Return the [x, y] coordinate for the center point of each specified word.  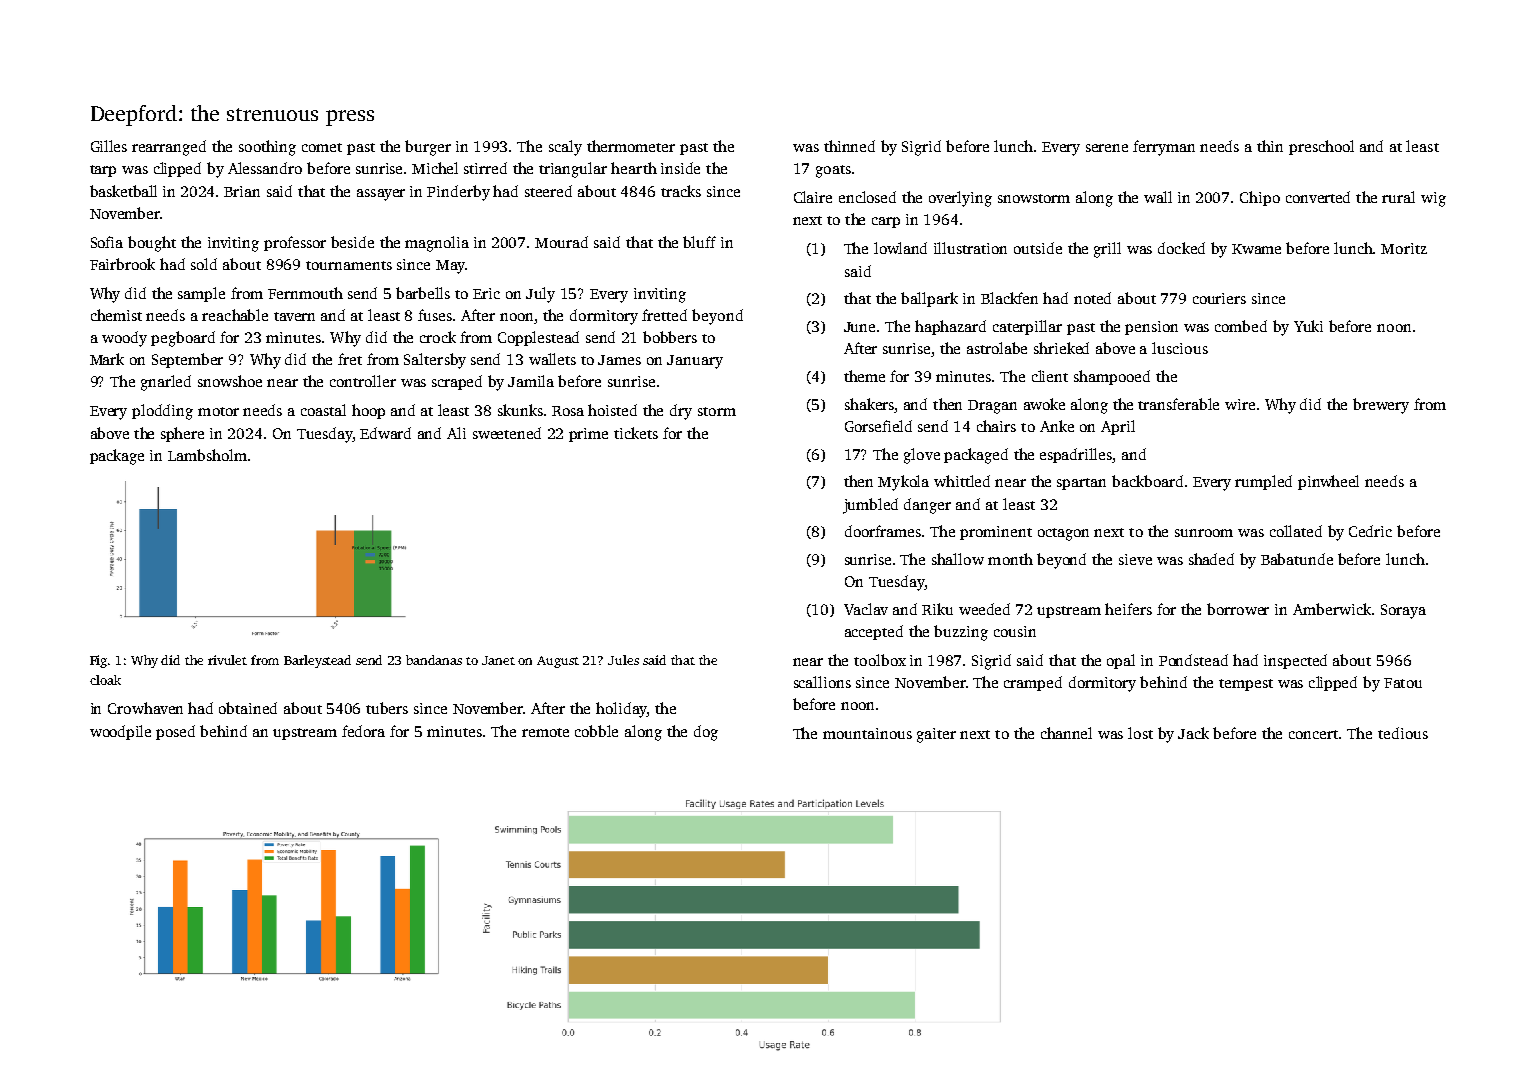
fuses [435, 315]
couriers [1219, 298]
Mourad [561, 242]
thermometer [631, 146]
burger [428, 148]
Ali [456, 433]
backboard [1147, 481]
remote [545, 732]
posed [175, 732]
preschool [1321, 147]
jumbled [870, 506]
